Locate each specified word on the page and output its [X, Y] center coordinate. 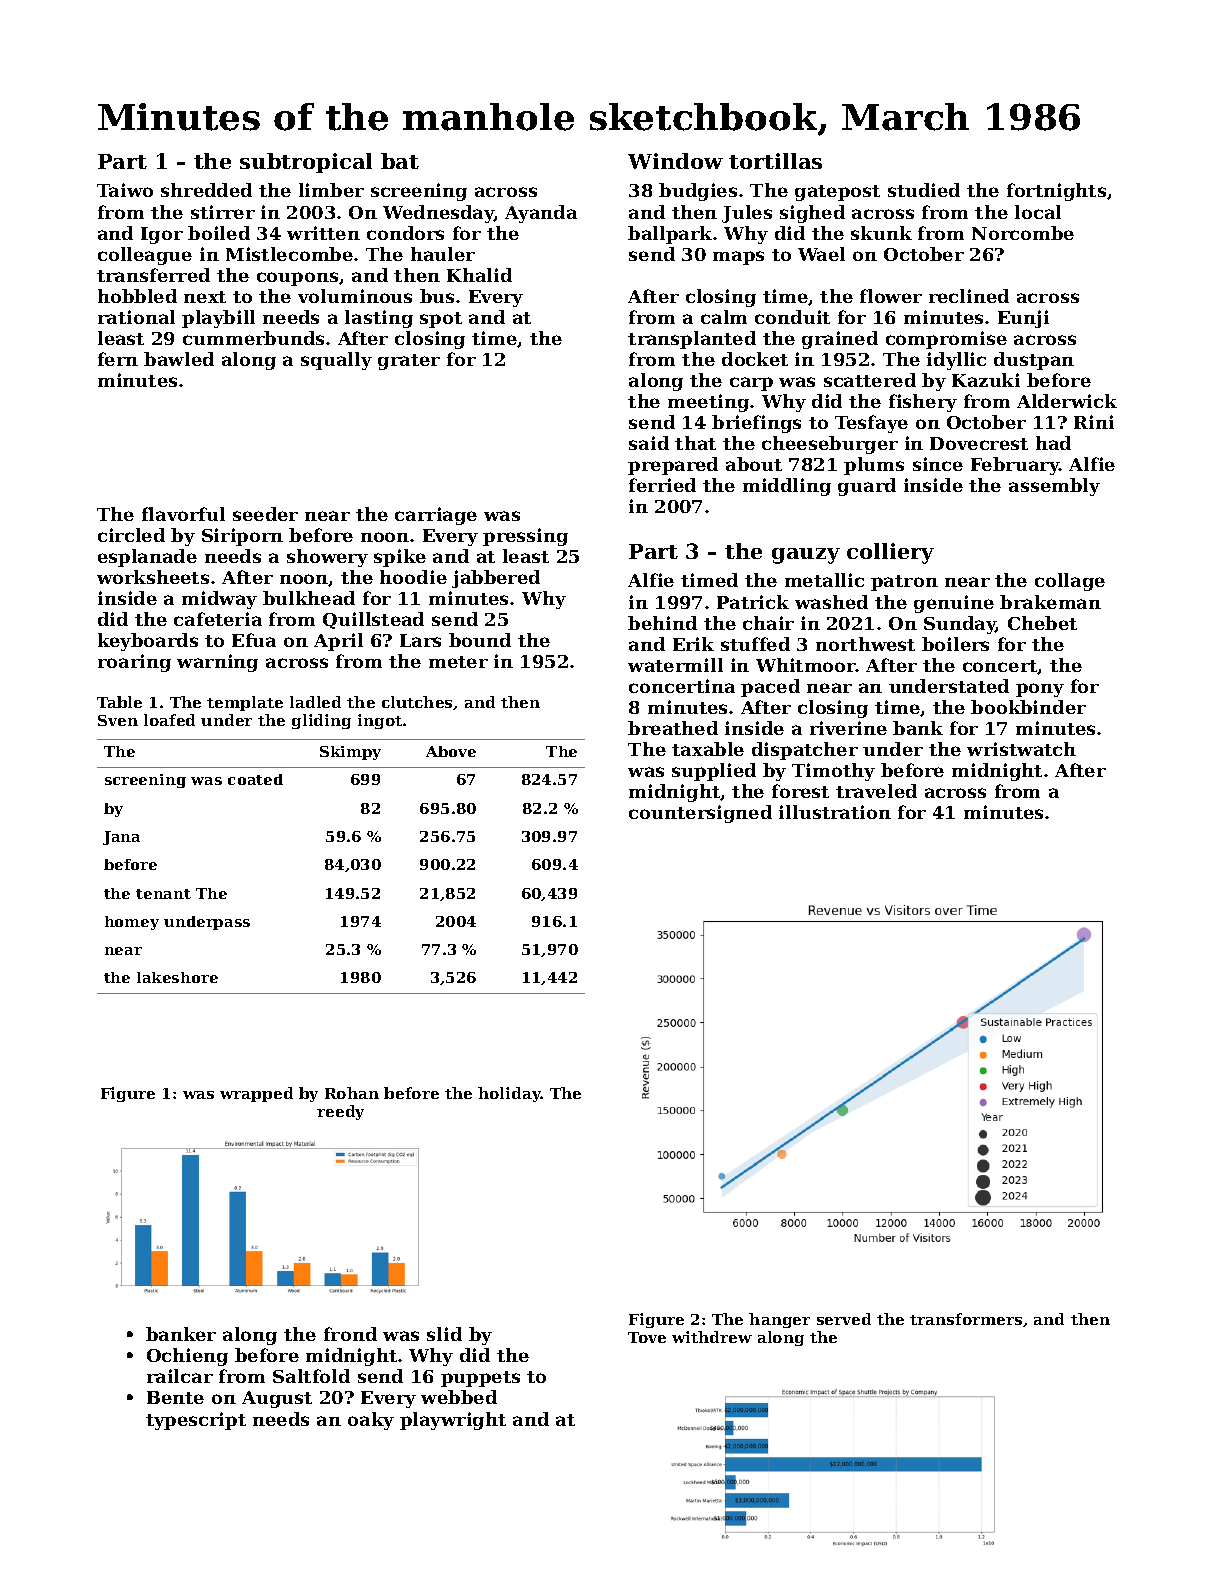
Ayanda [541, 214]
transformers [966, 1319]
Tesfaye [871, 424]
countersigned [700, 814]
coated [255, 779]
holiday [509, 1094]
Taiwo [125, 190]
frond [350, 1334]
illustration [835, 812]
